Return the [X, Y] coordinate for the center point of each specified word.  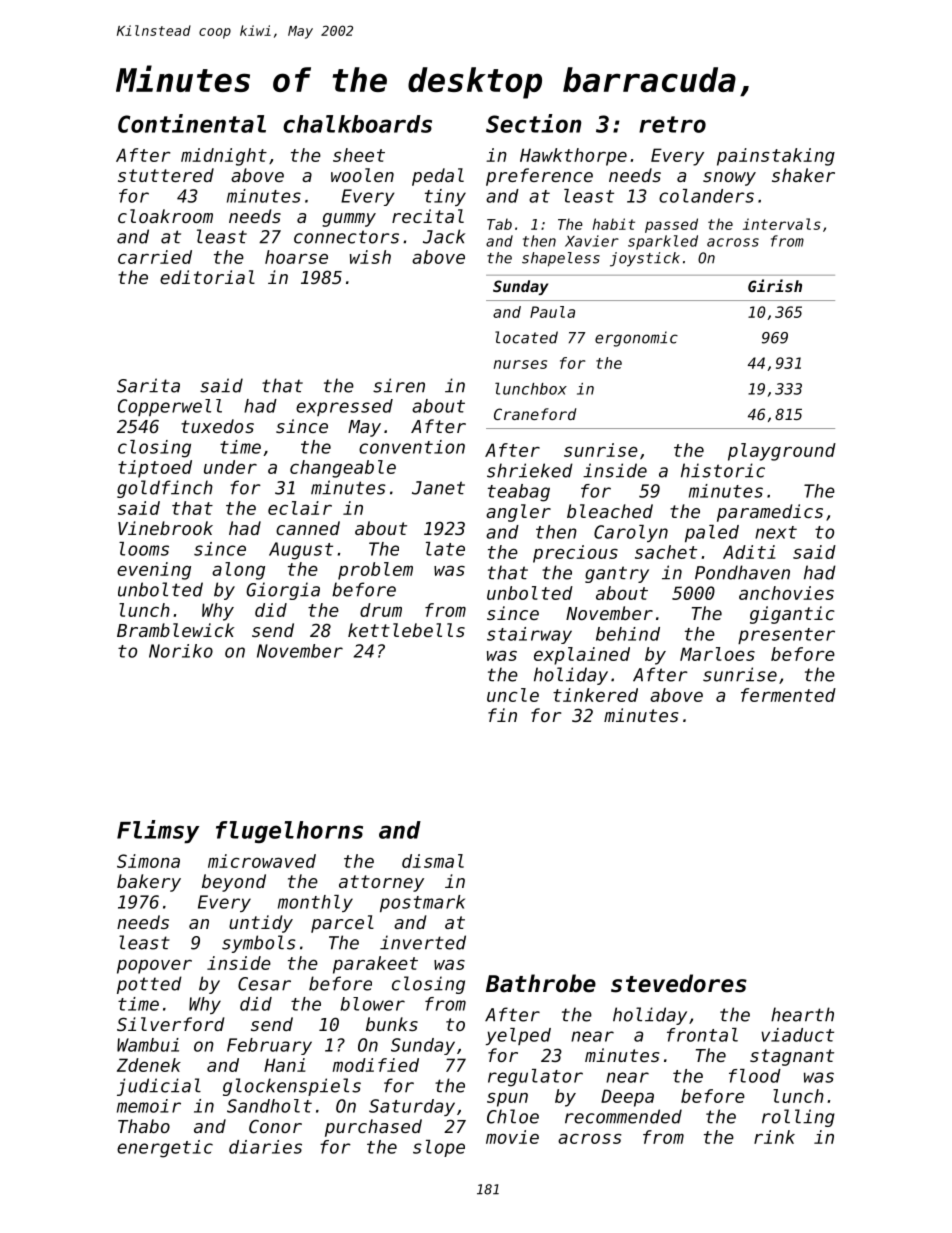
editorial [207, 277]
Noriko [181, 651]
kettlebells [406, 630]
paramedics [770, 513]
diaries [265, 1147]
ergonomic [636, 339]
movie [512, 1137]
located [526, 337]
